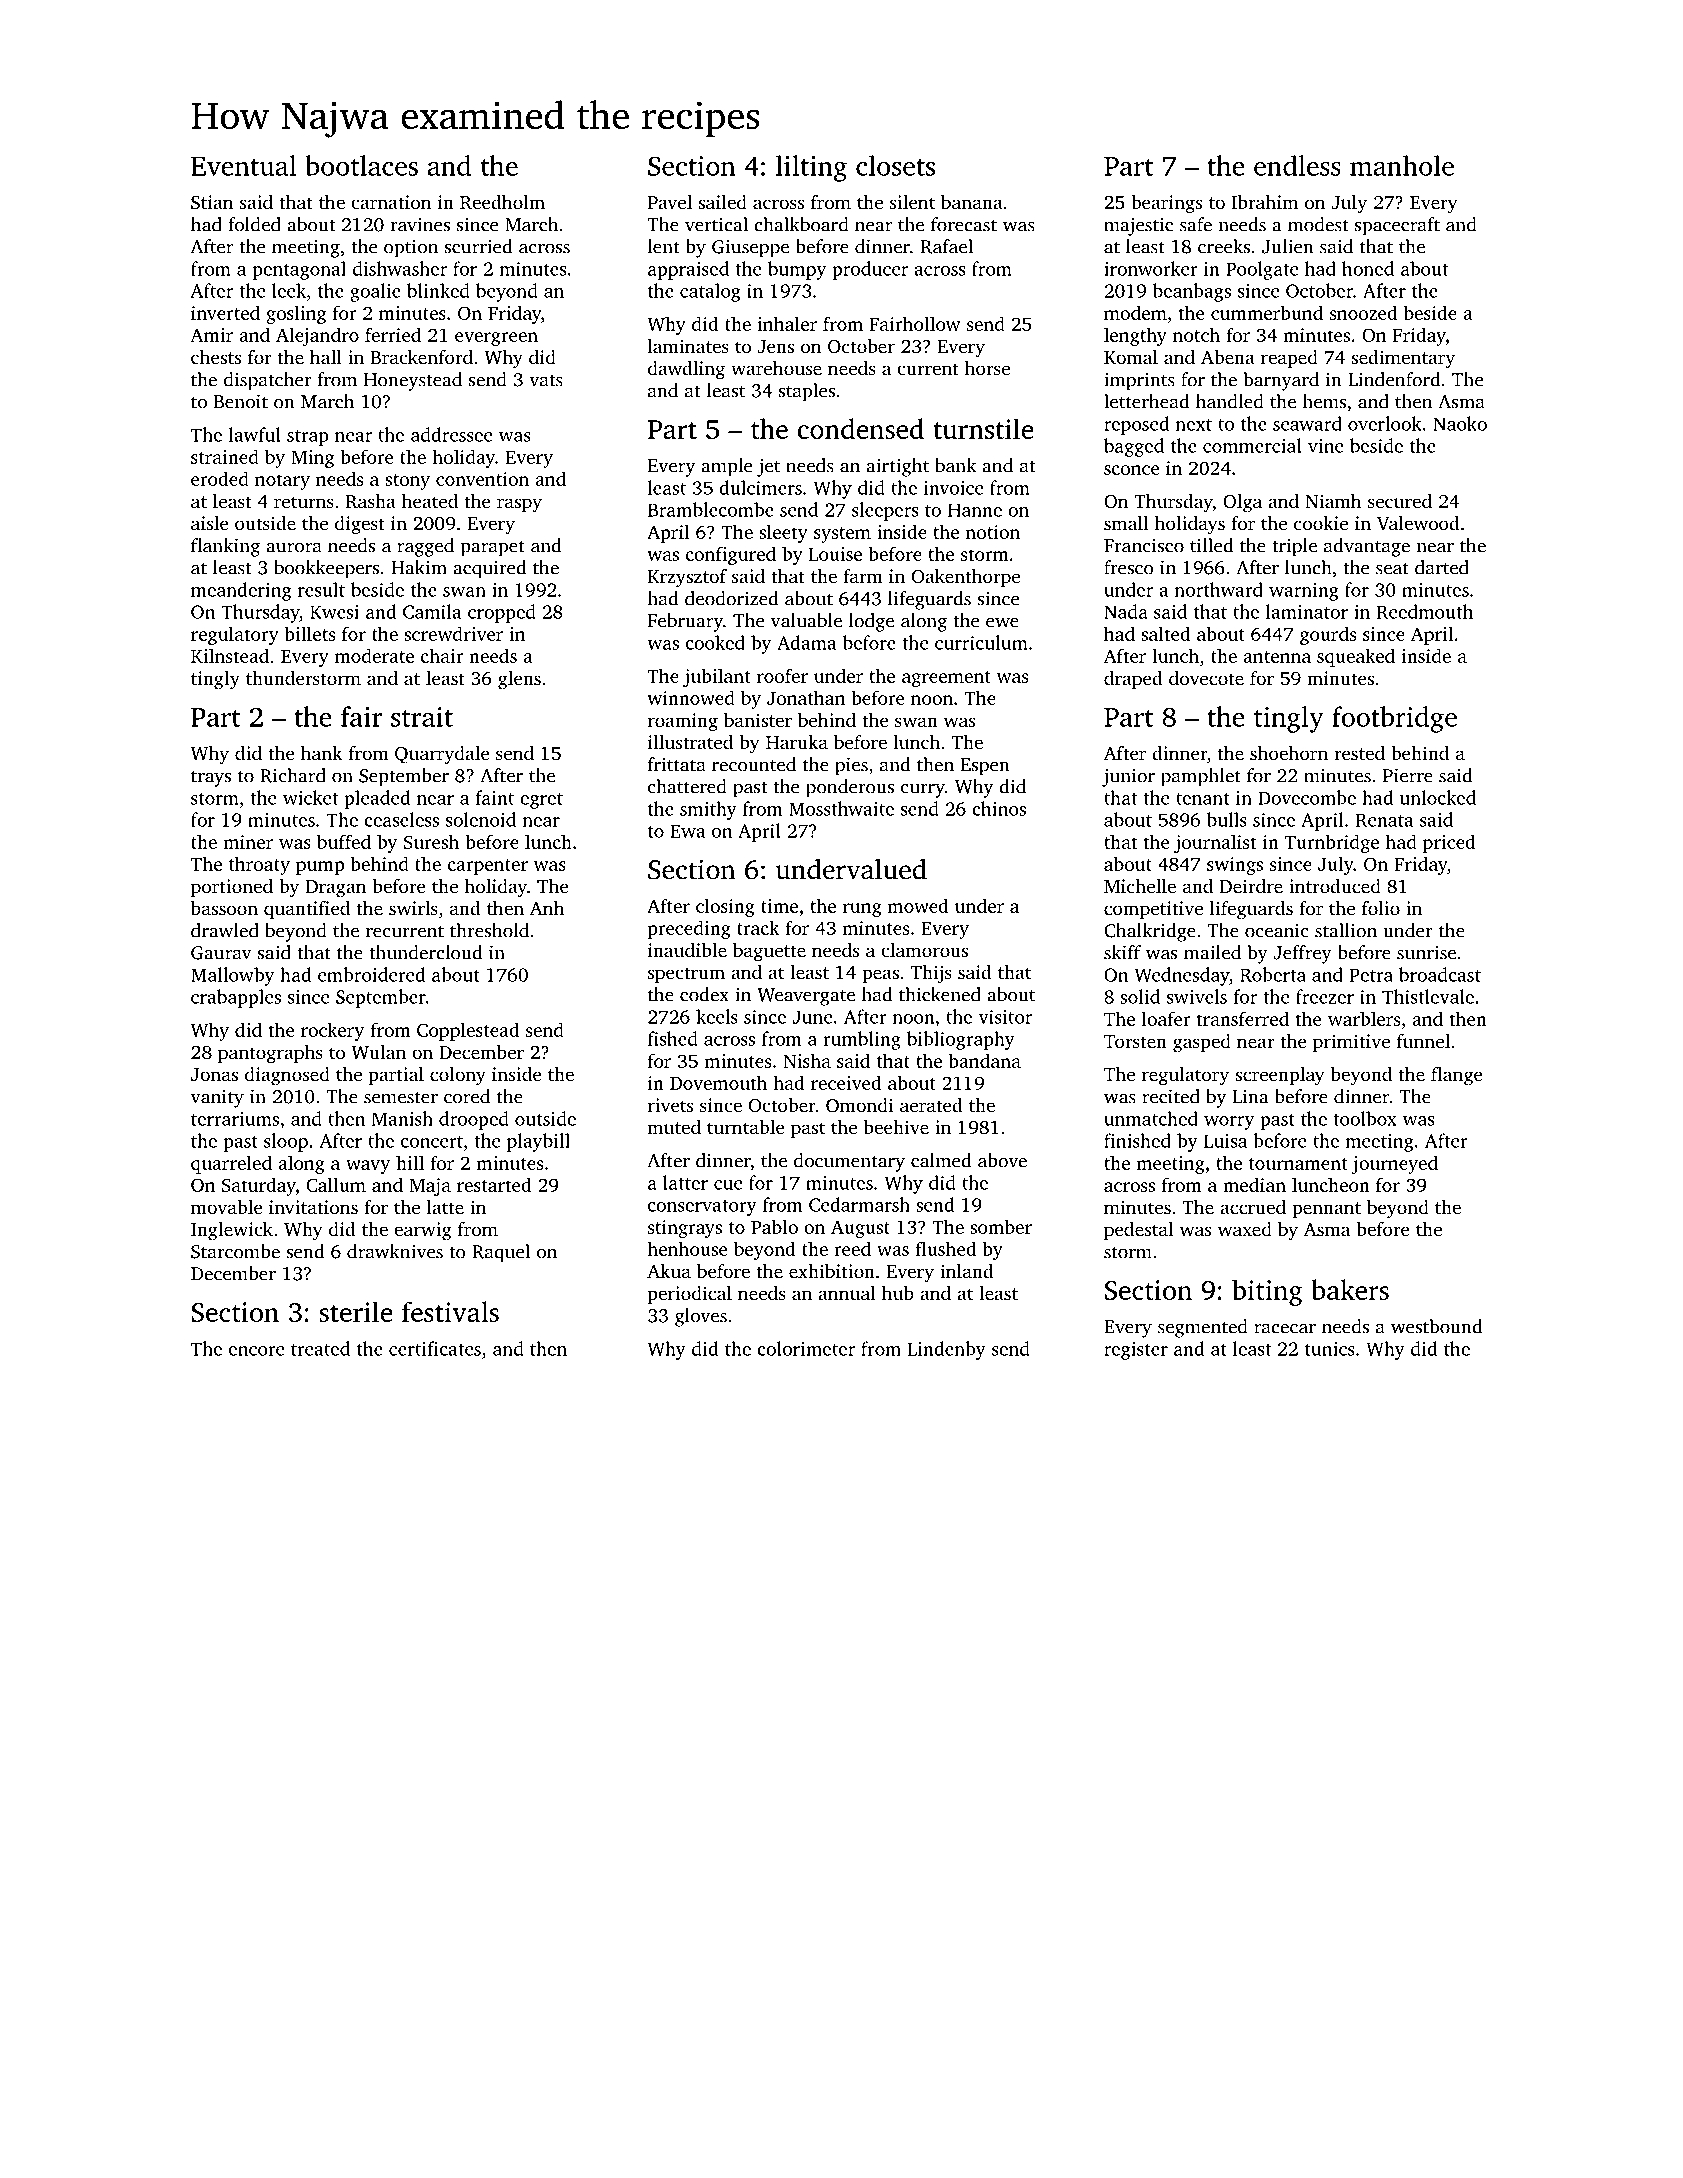 This screenshot has height=2178, width=1683. I want to click on drawknives, so click(395, 1251).
